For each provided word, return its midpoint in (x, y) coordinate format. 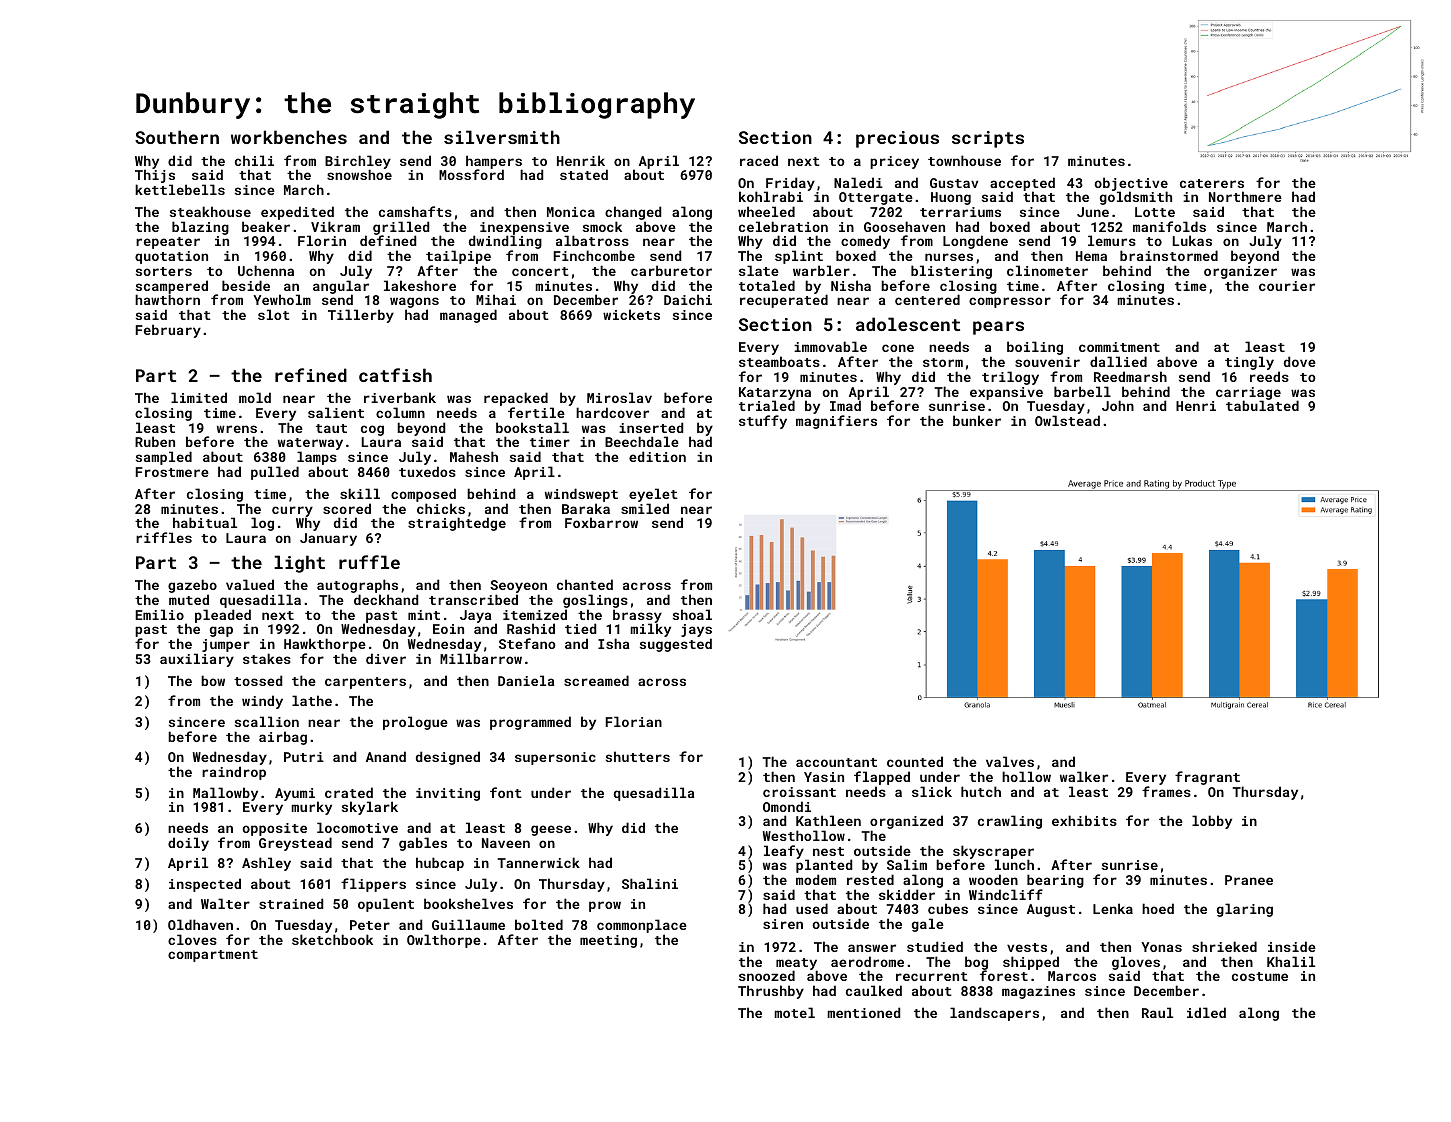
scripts (988, 139)
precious (897, 139)
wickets (631, 314)
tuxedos (427, 471)
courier (1287, 286)
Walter (225, 903)
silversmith (502, 137)
